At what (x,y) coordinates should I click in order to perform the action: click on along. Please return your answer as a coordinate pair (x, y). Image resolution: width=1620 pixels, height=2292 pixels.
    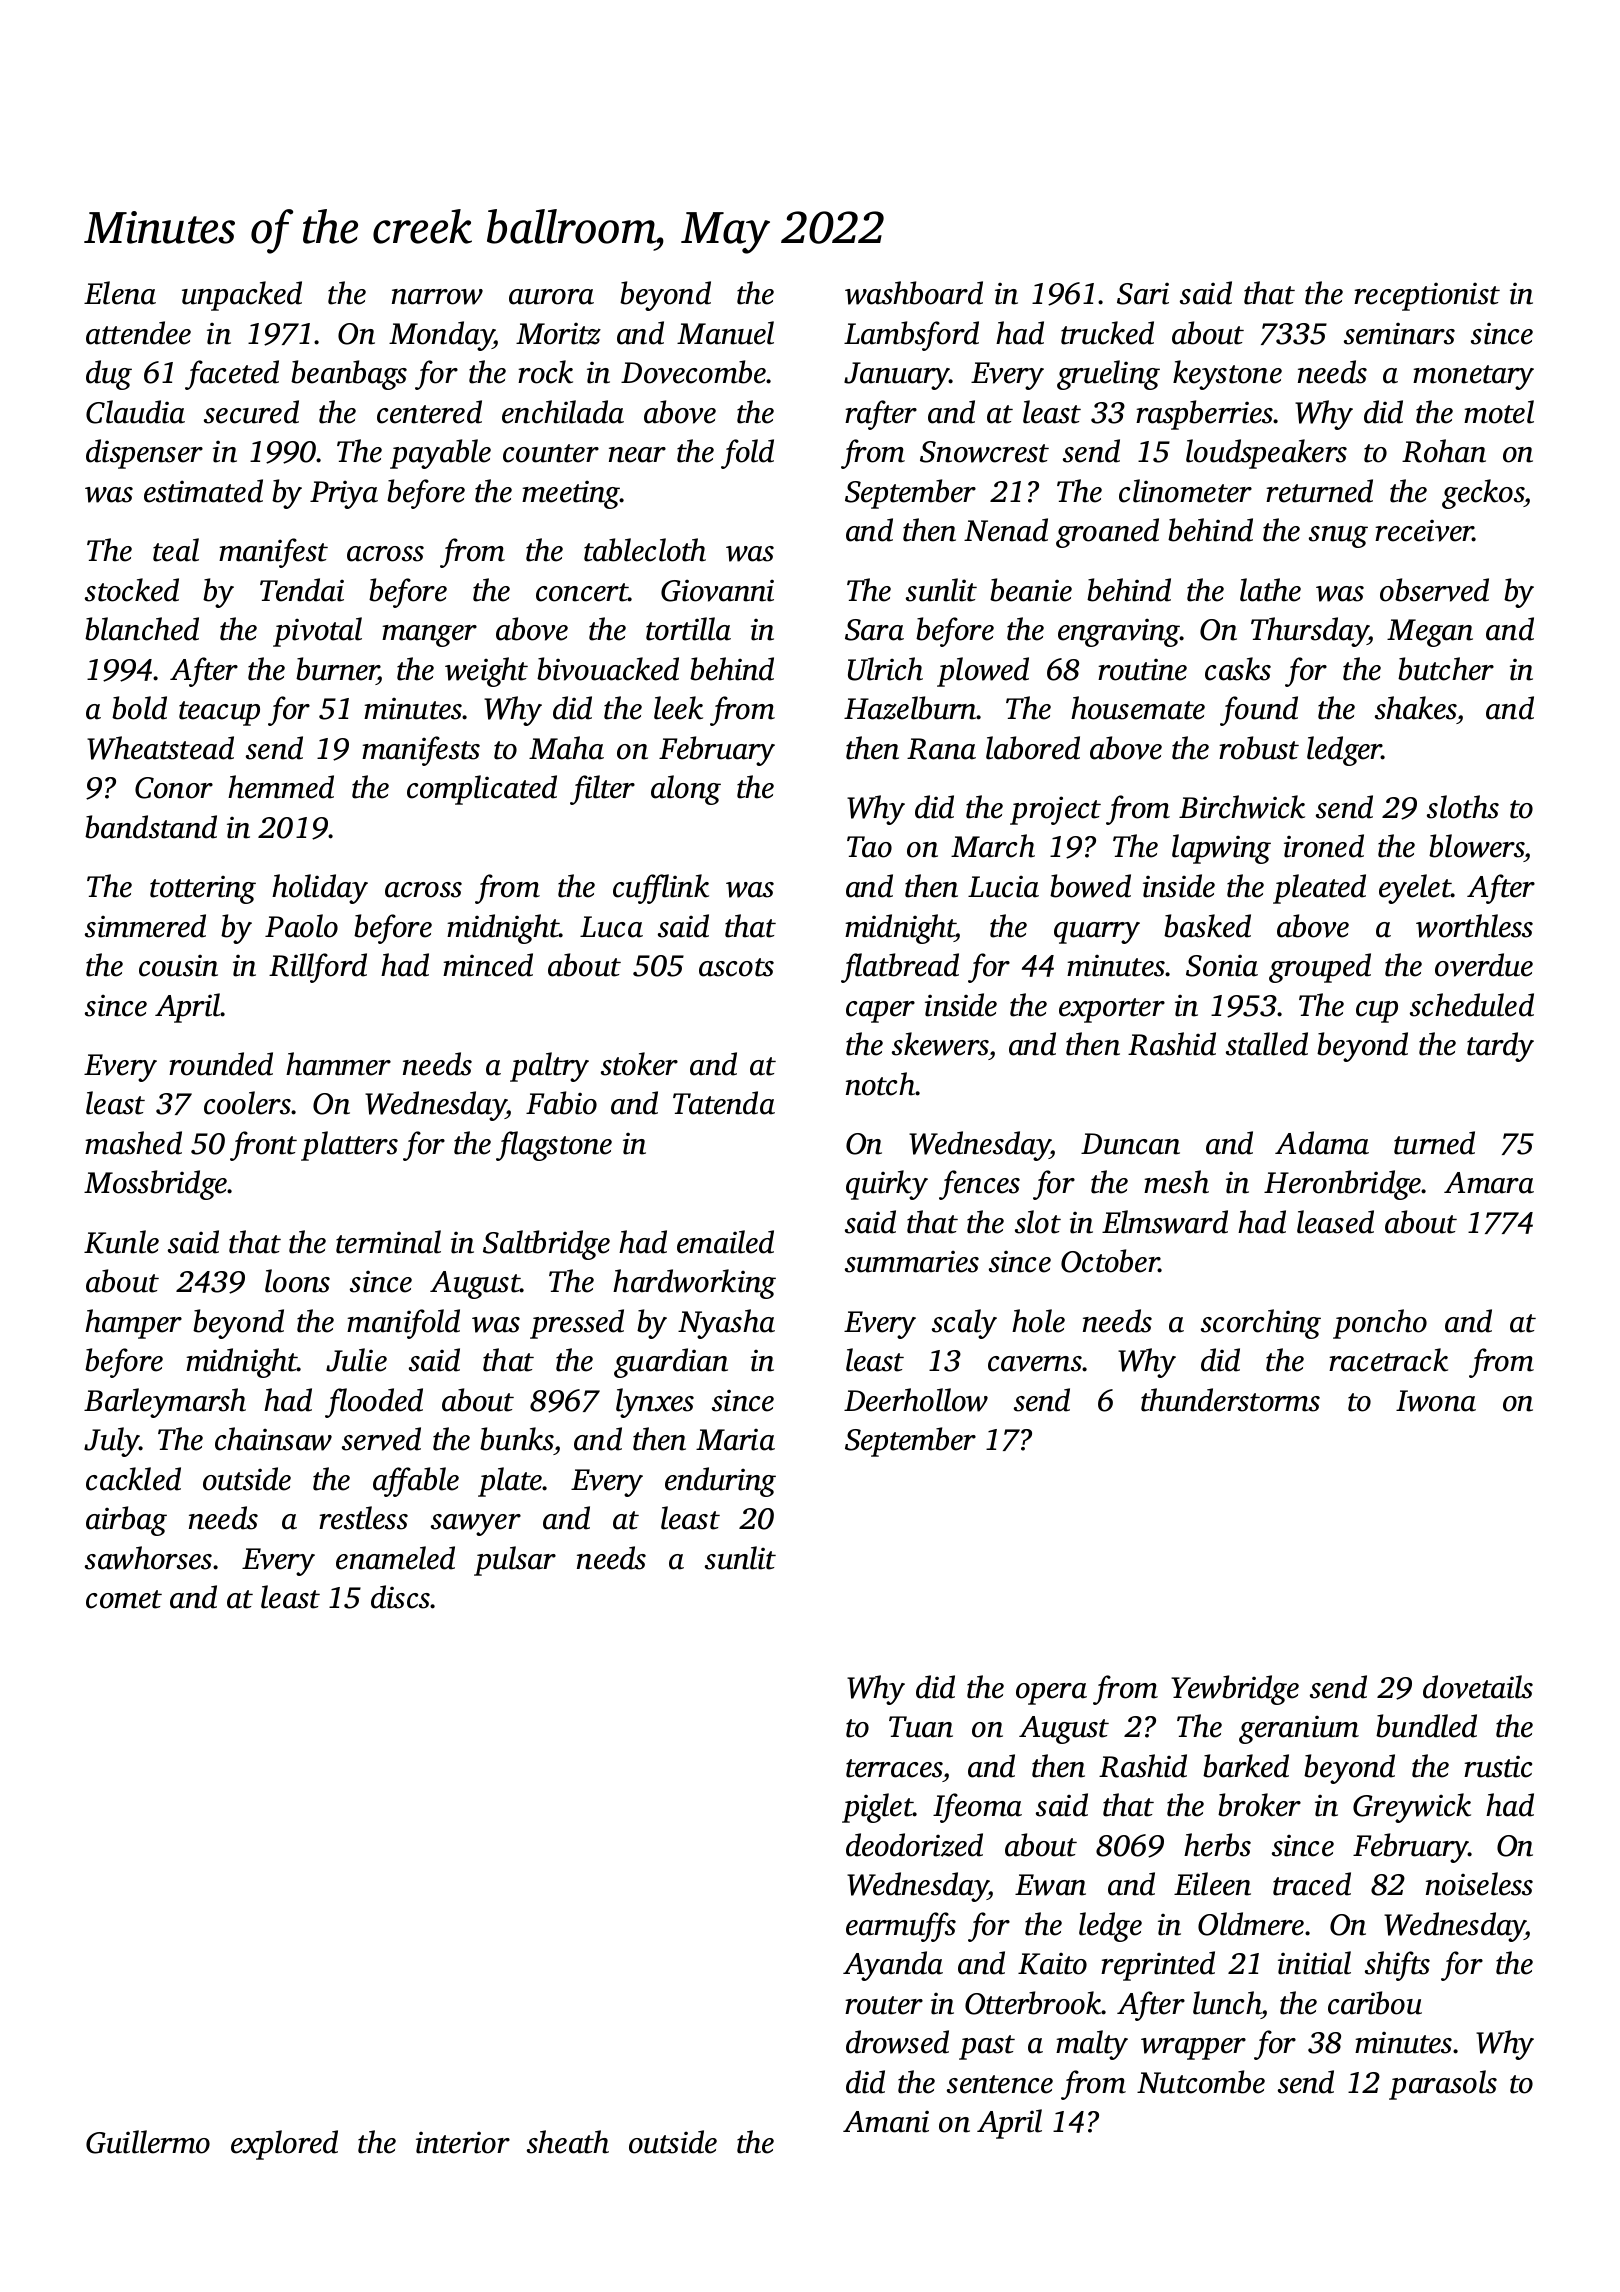
    Looking at the image, I should click on (686, 790).
